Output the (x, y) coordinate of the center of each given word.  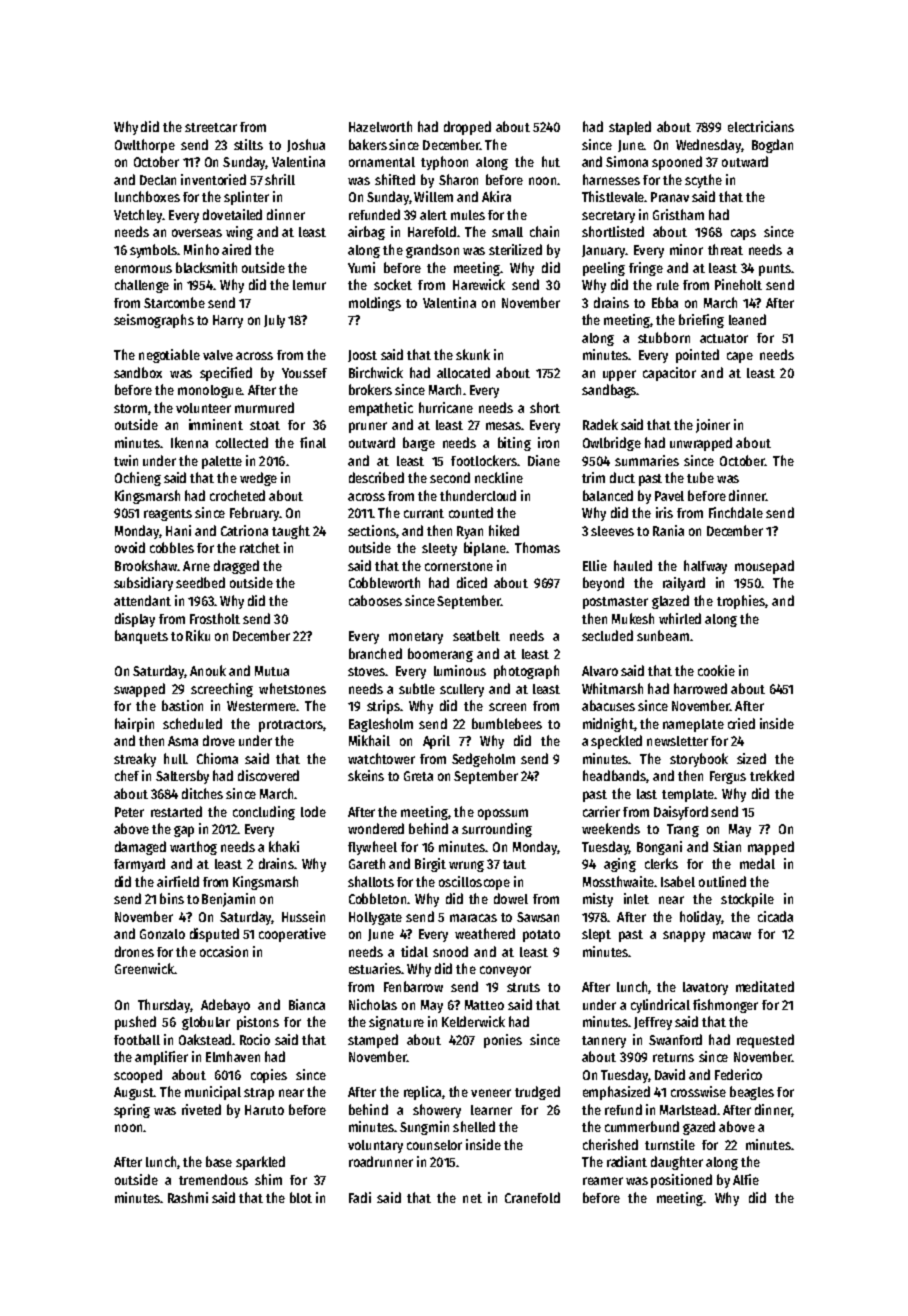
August (134, 1093)
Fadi (360, 1197)
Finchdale (736, 512)
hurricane (446, 407)
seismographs (154, 321)
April (436, 742)
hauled (633, 565)
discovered (268, 775)
